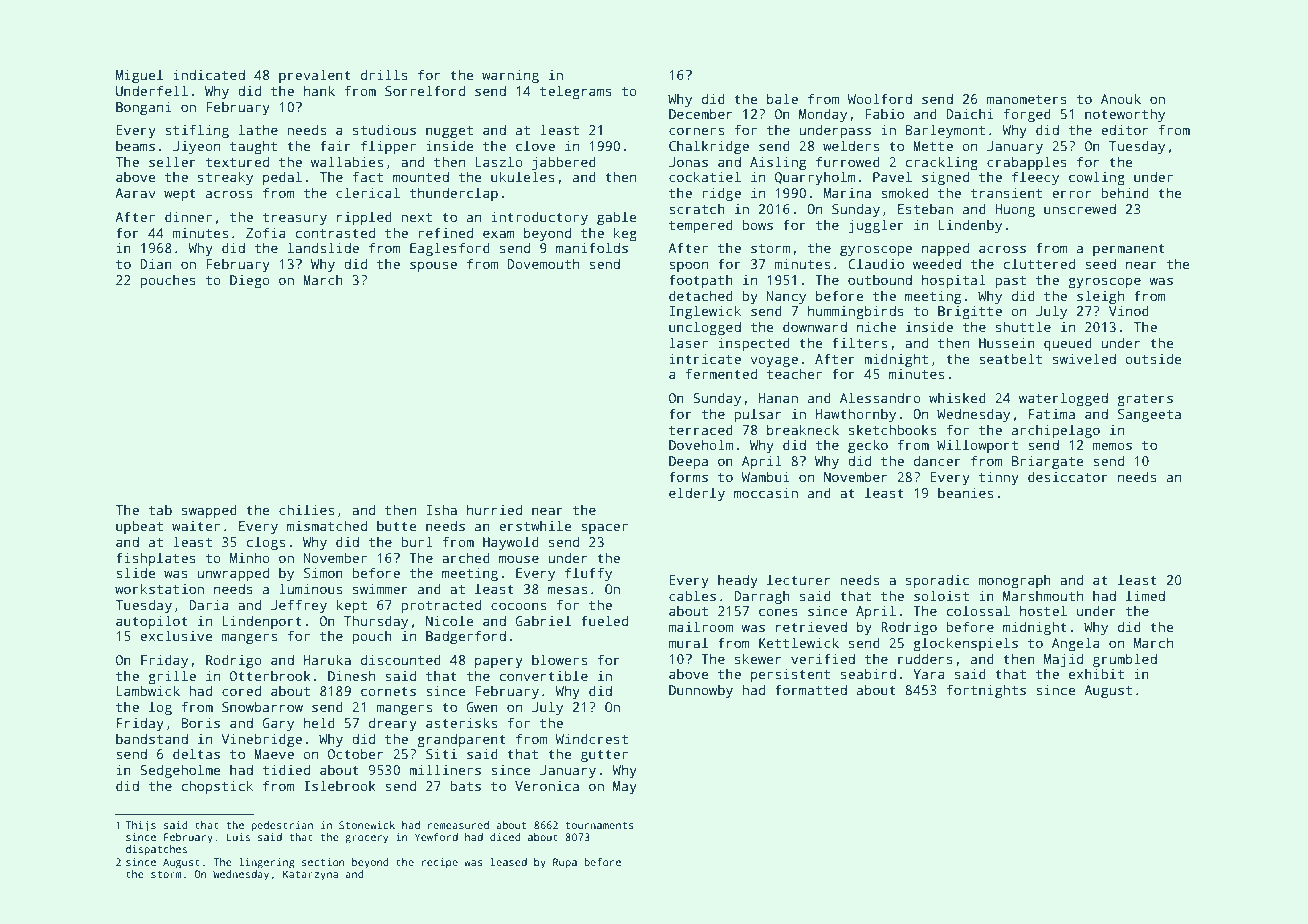 The height and width of the document is (924, 1308). I want to click on Anouk, so click(1121, 98).
